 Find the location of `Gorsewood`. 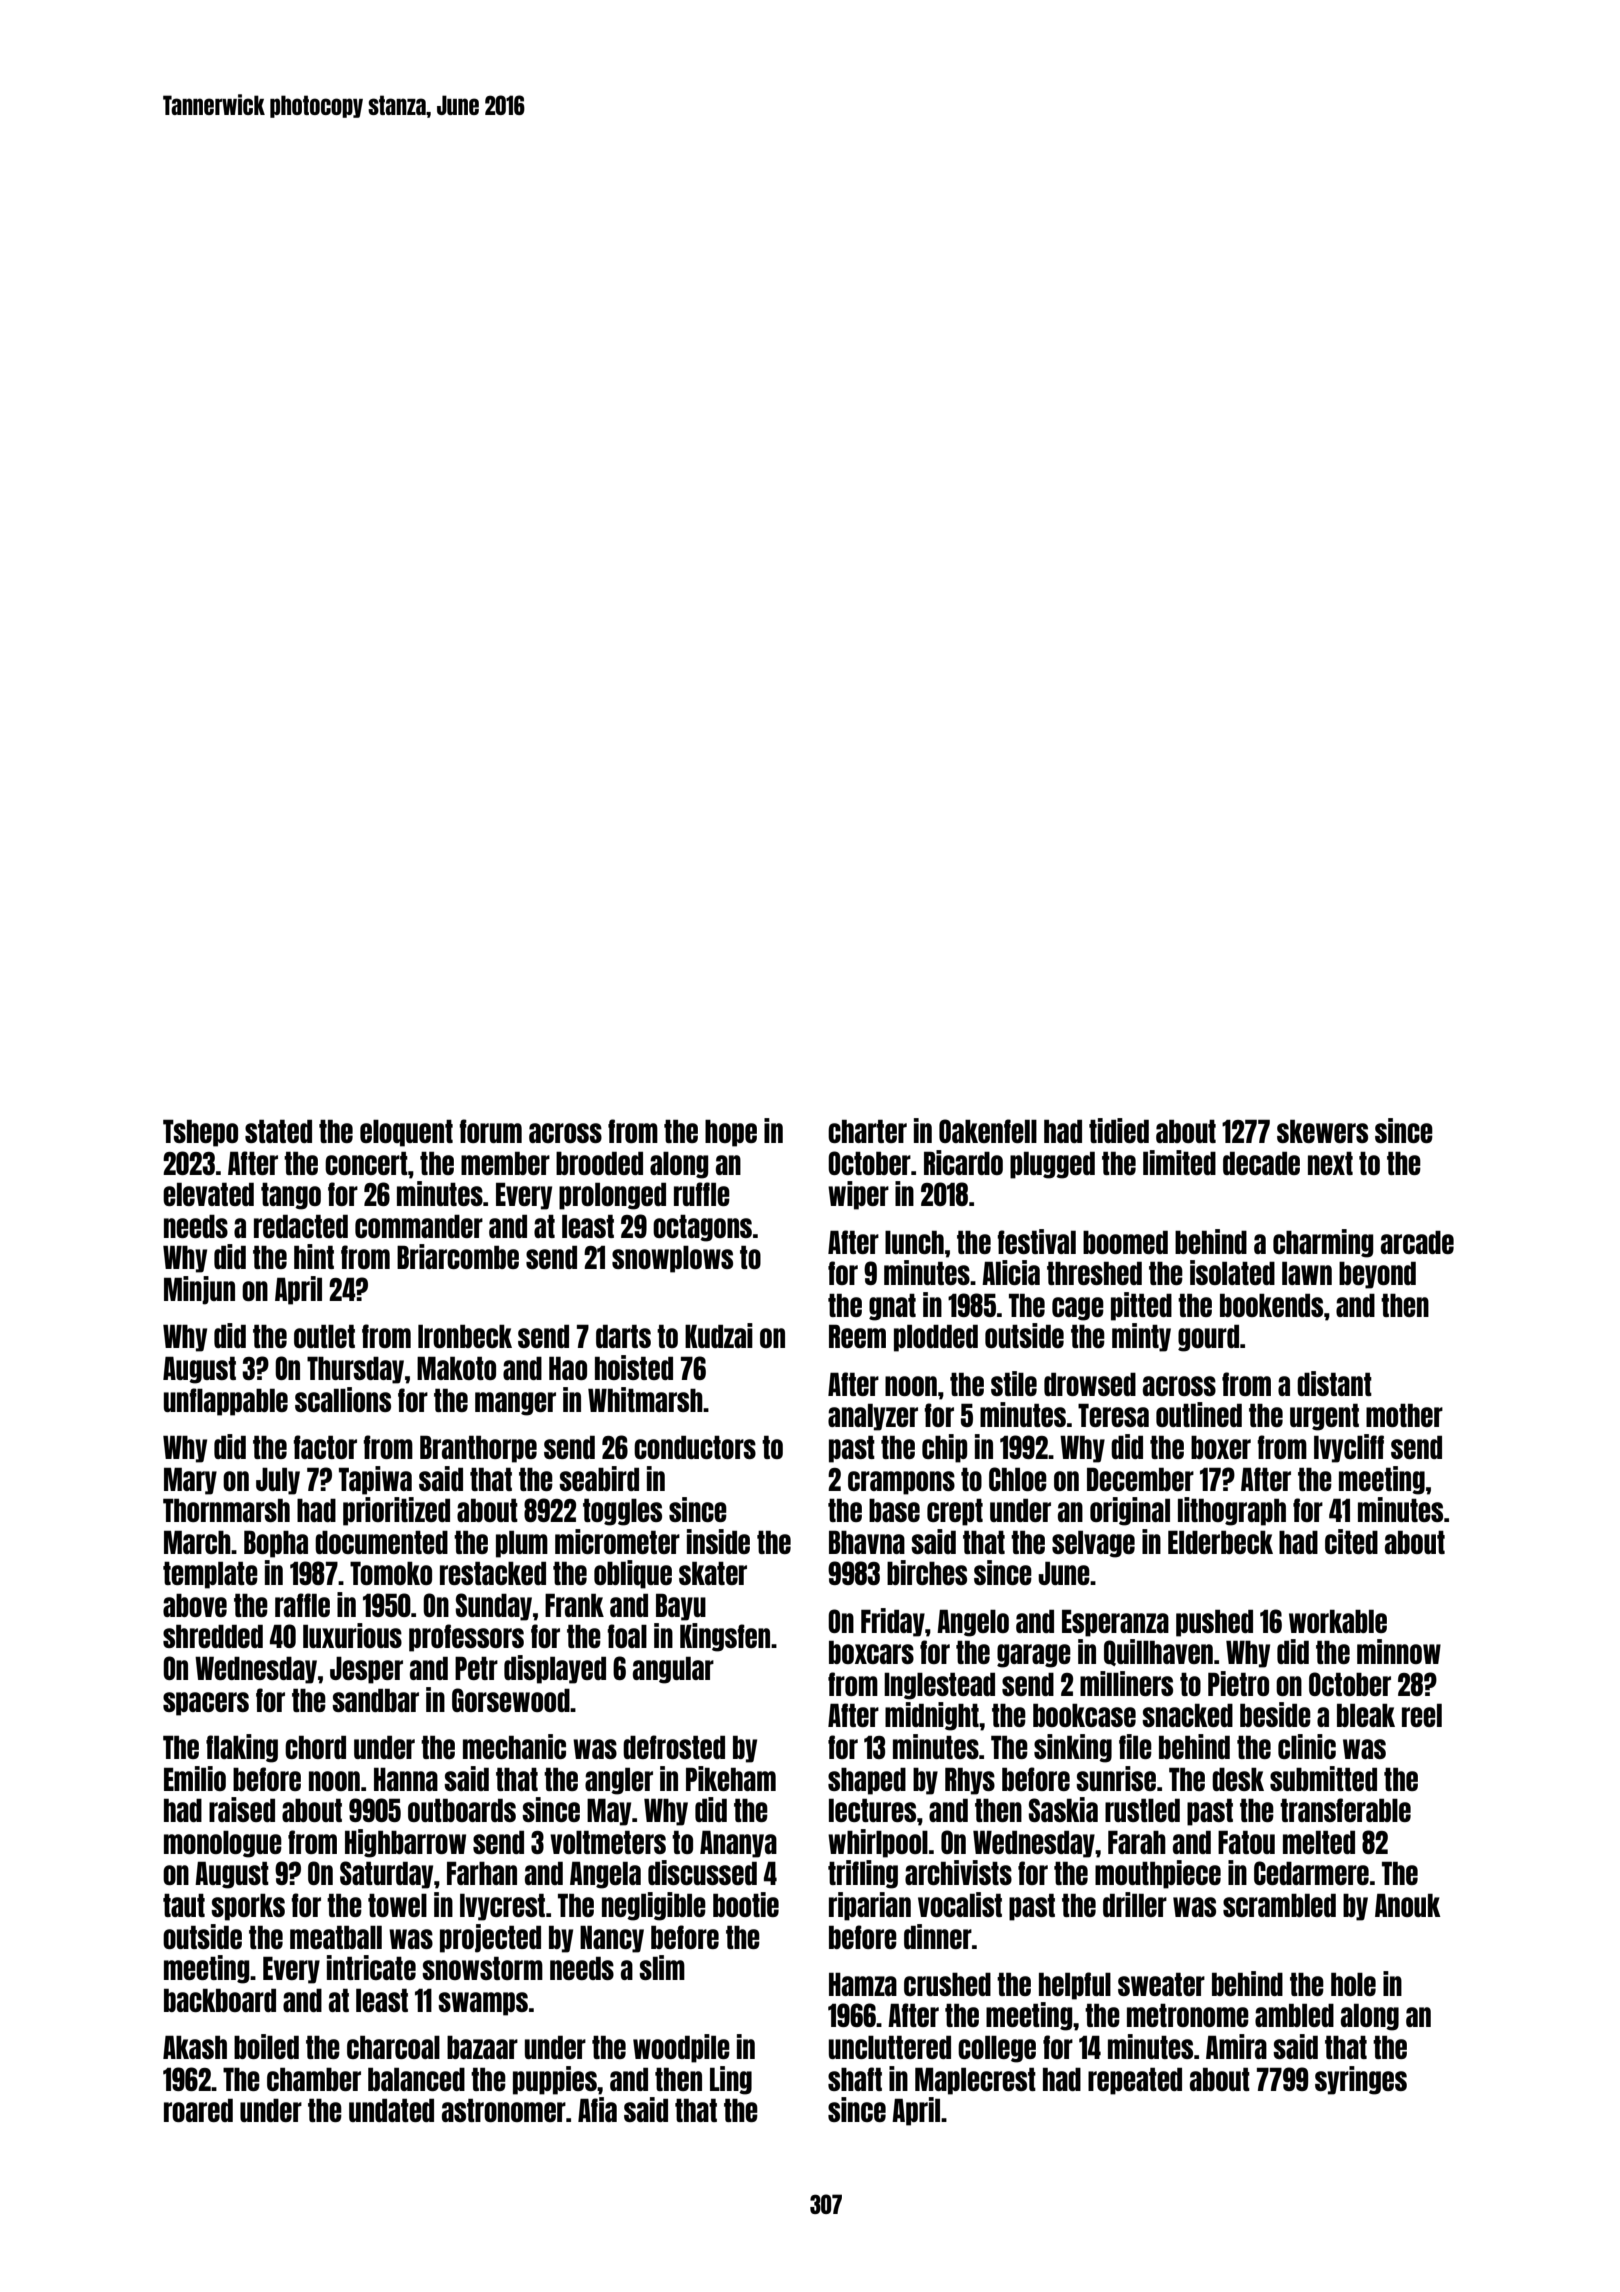

Gorsewood is located at coordinates (511, 1700).
